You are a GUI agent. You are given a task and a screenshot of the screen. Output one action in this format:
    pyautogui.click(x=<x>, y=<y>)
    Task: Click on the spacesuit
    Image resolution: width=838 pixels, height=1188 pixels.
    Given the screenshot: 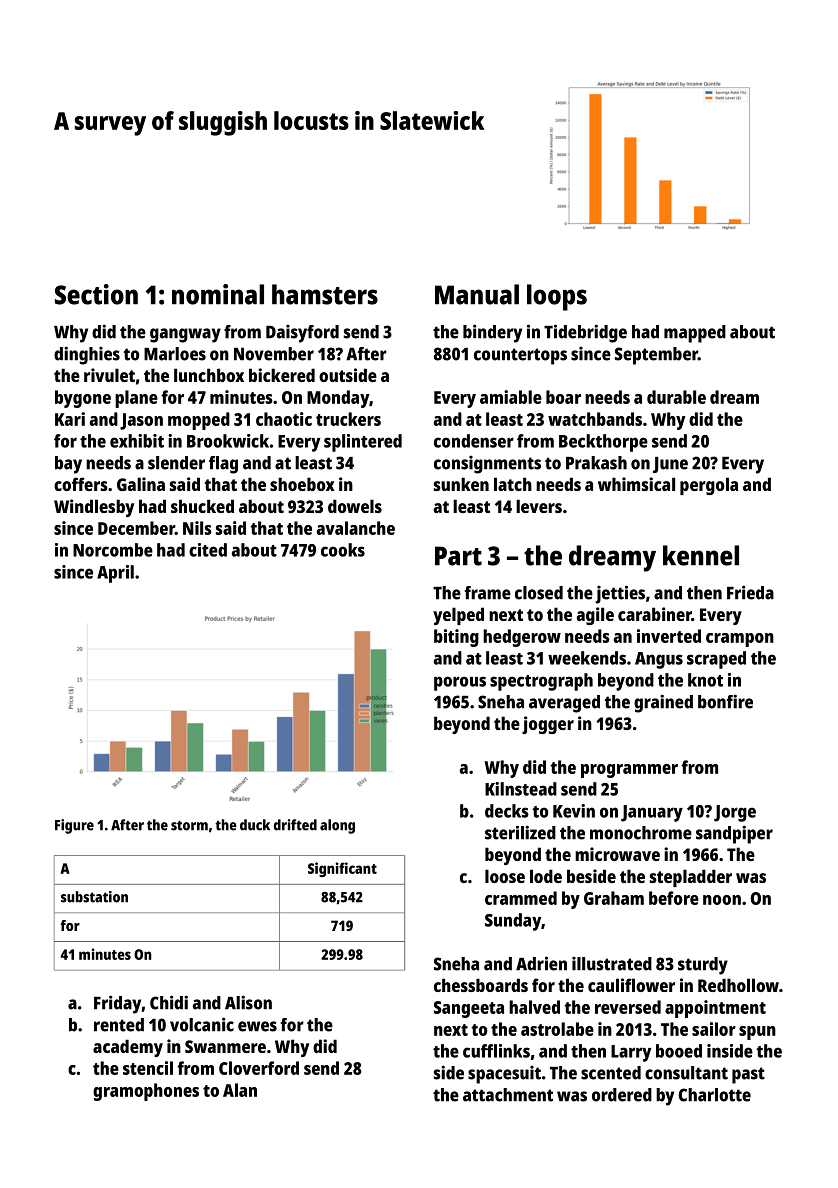 What is the action you would take?
    pyautogui.click(x=504, y=1075)
